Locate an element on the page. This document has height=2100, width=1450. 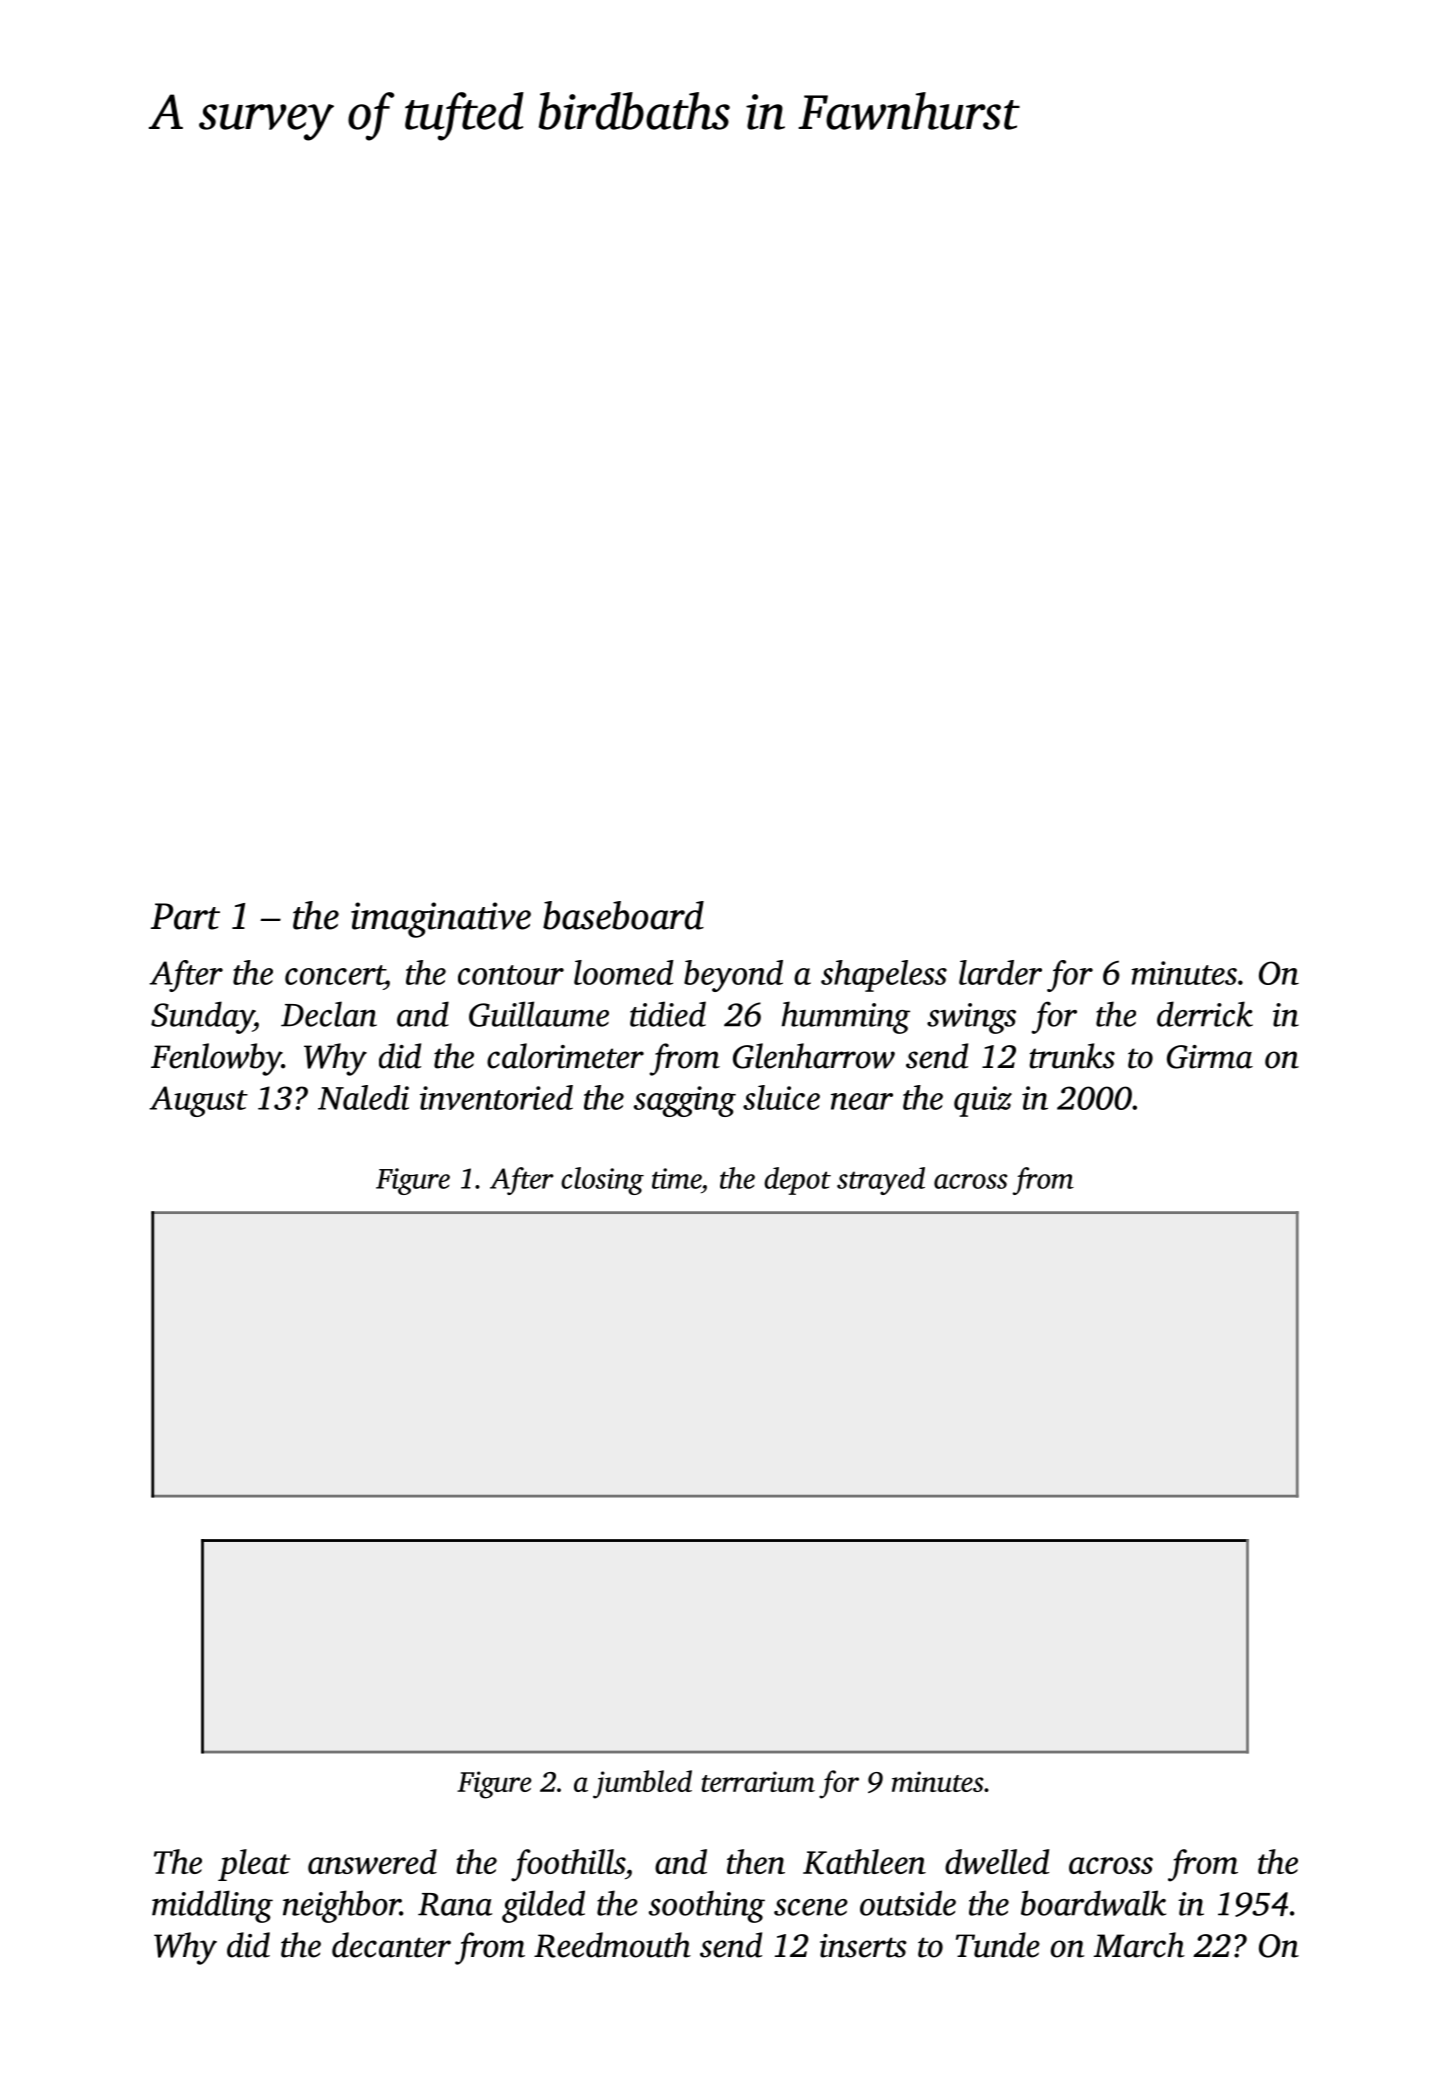
larder is located at coordinates (1000, 972).
